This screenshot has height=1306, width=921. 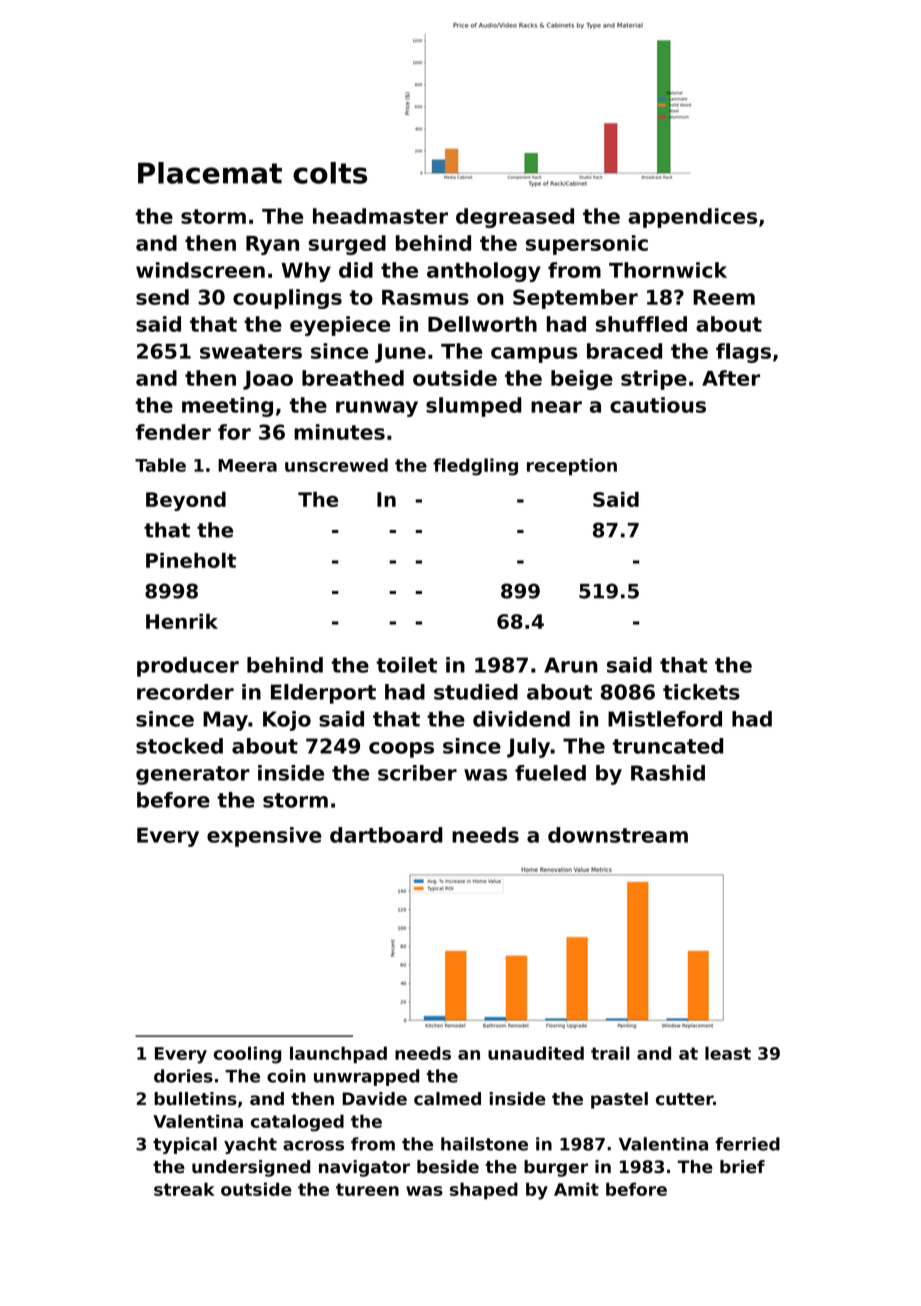 I want to click on appendices, so click(x=692, y=218).
